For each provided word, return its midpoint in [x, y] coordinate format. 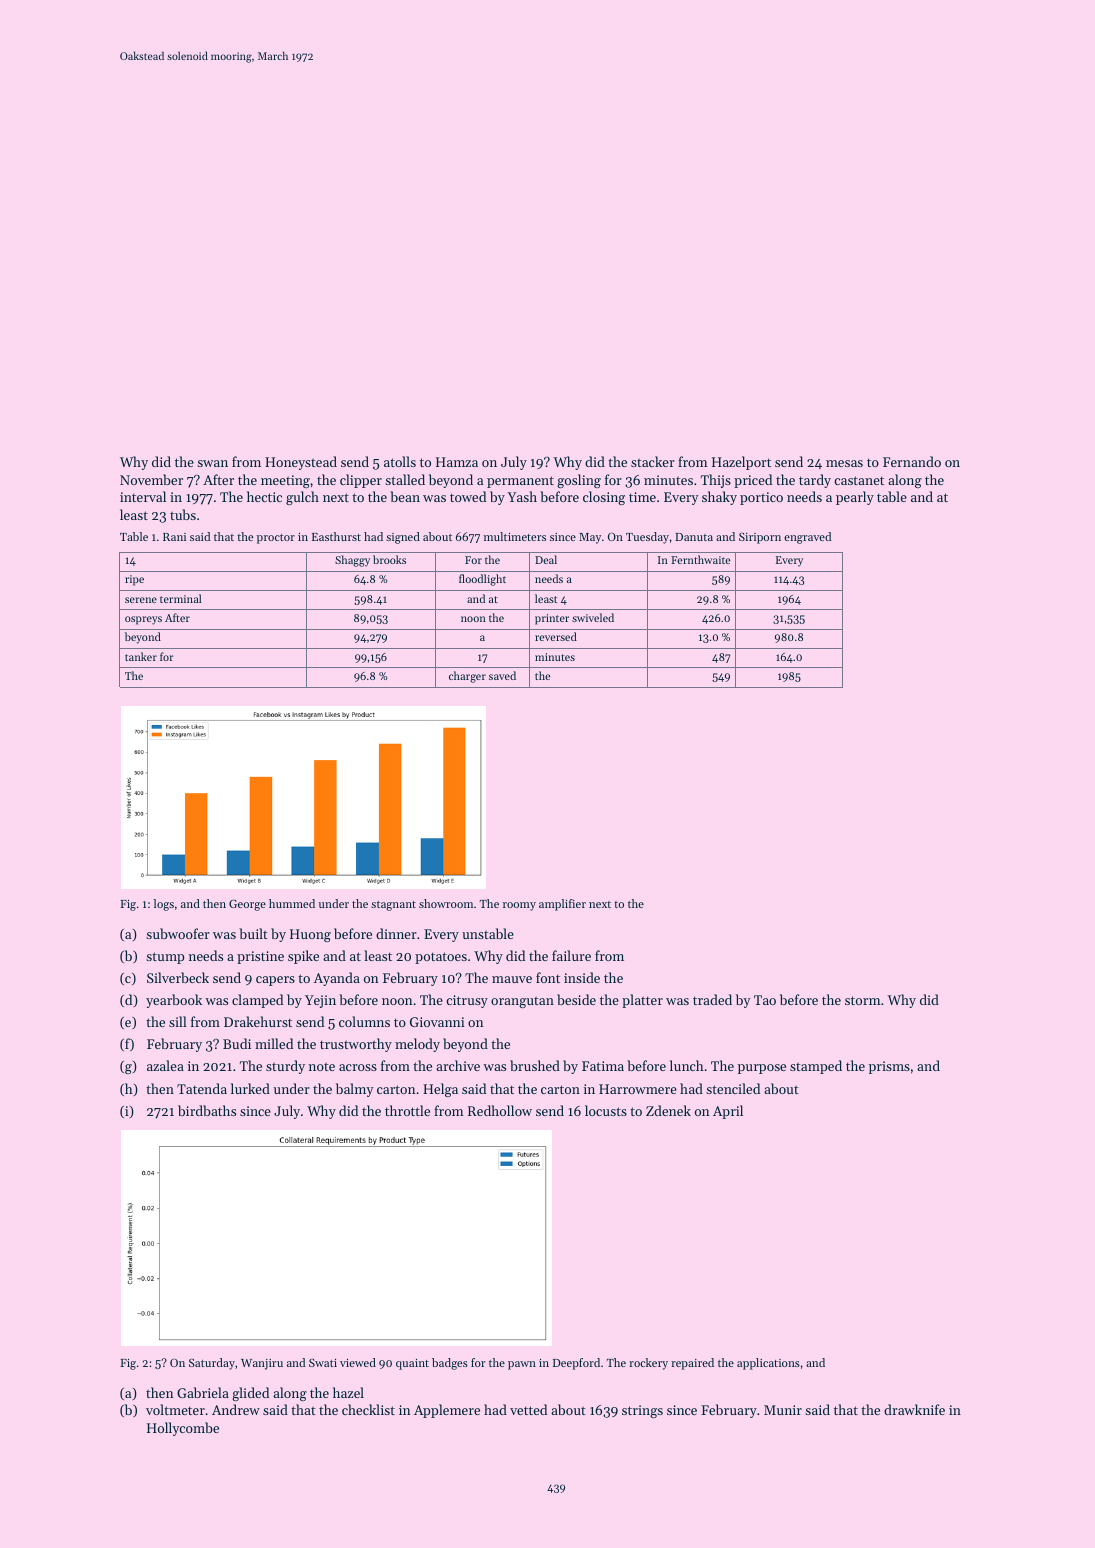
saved [502, 675]
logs [164, 905]
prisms [889, 1067]
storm [863, 1000]
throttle [407, 1110]
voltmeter [175, 1409]
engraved [807, 538]
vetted [528, 1409]
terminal [181, 598]
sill [178, 1021]
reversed [556, 636]
